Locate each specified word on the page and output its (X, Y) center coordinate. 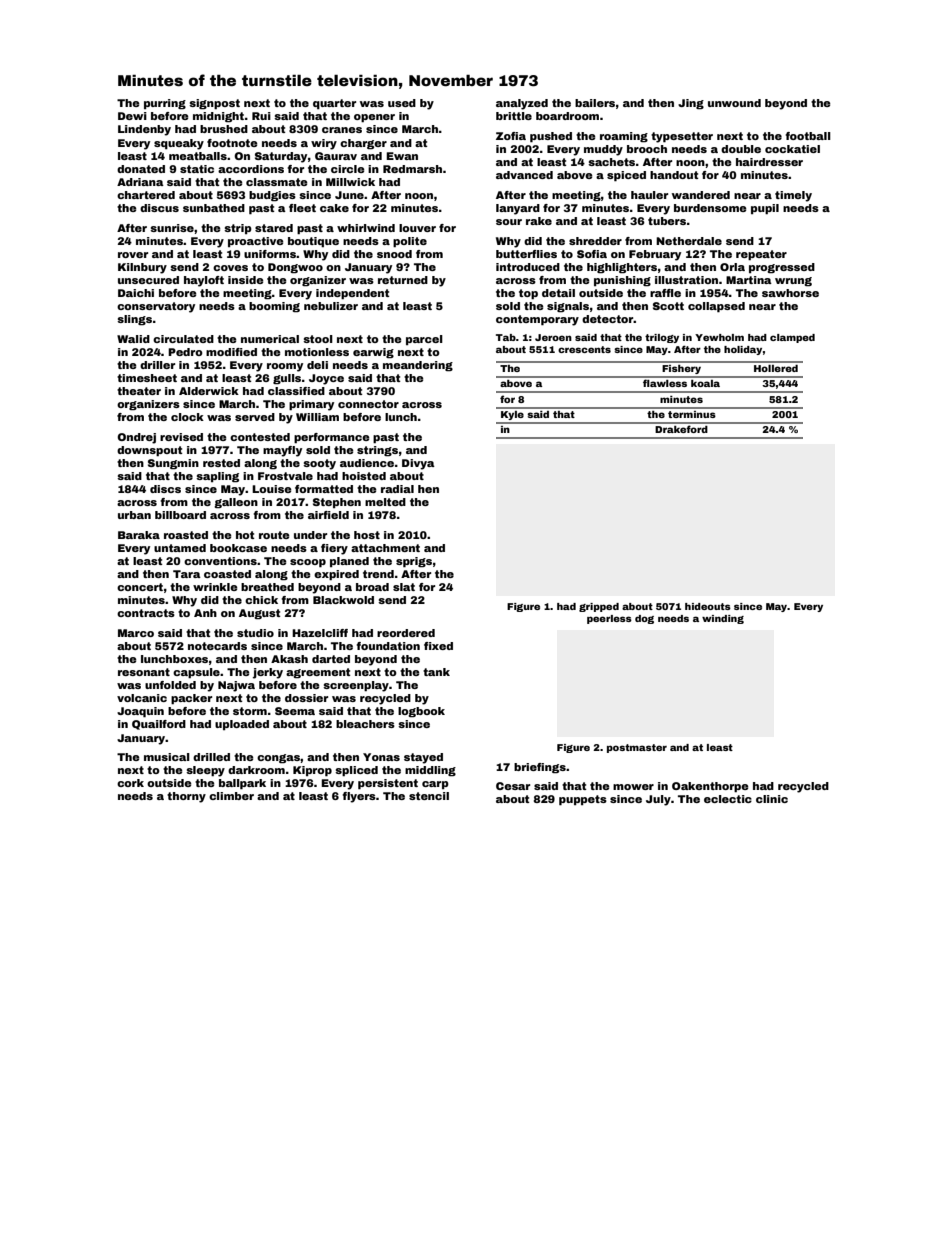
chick (261, 600)
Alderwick (209, 391)
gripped (599, 607)
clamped (792, 338)
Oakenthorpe (710, 787)
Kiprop (312, 771)
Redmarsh (412, 169)
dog (644, 619)
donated (141, 169)
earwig (373, 353)
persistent (388, 784)
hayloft (204, 281)
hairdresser (769, 162)
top (528, 294)
